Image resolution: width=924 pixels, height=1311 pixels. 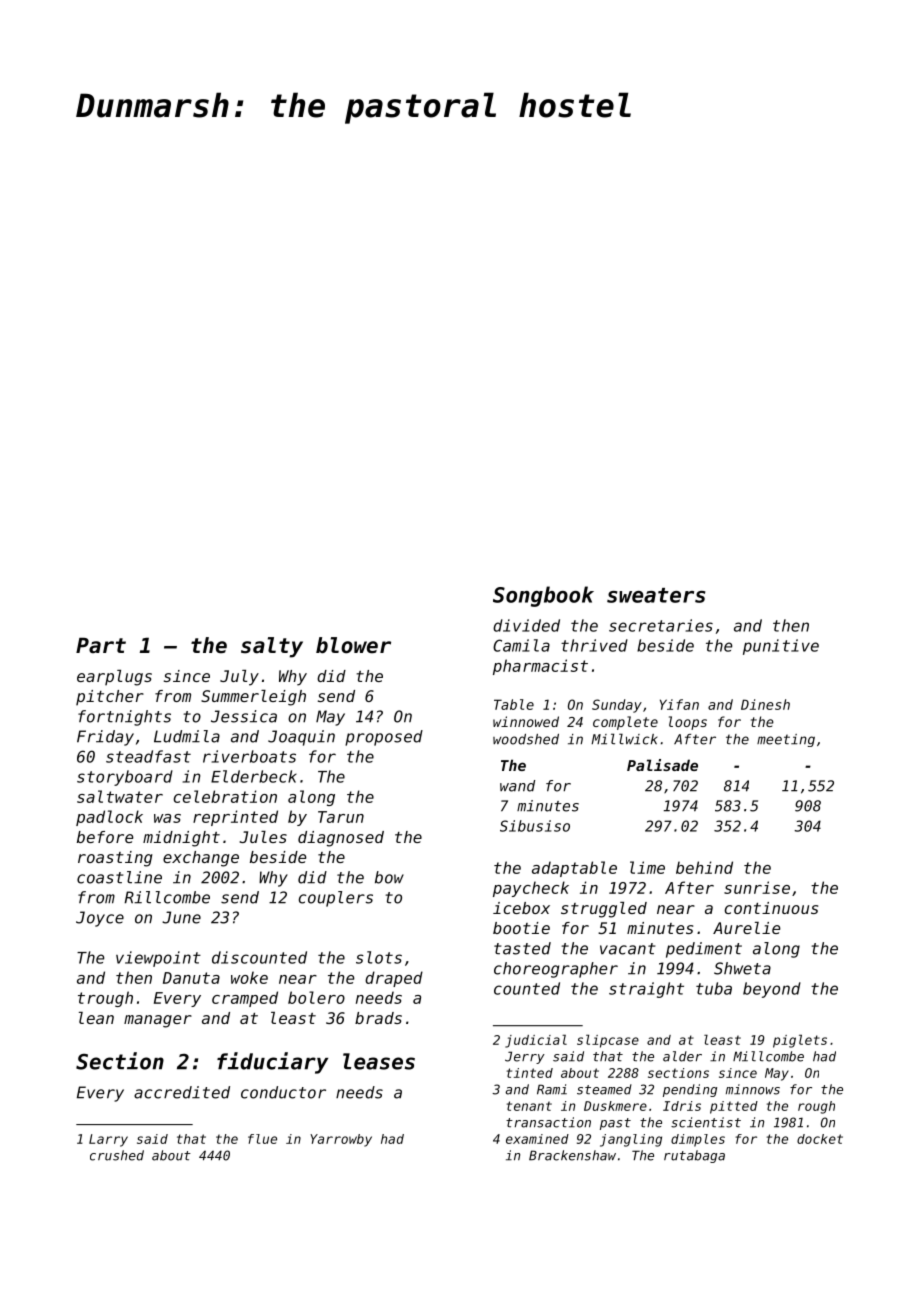 I want to click on transaction, so click(x=548, y=1122).
